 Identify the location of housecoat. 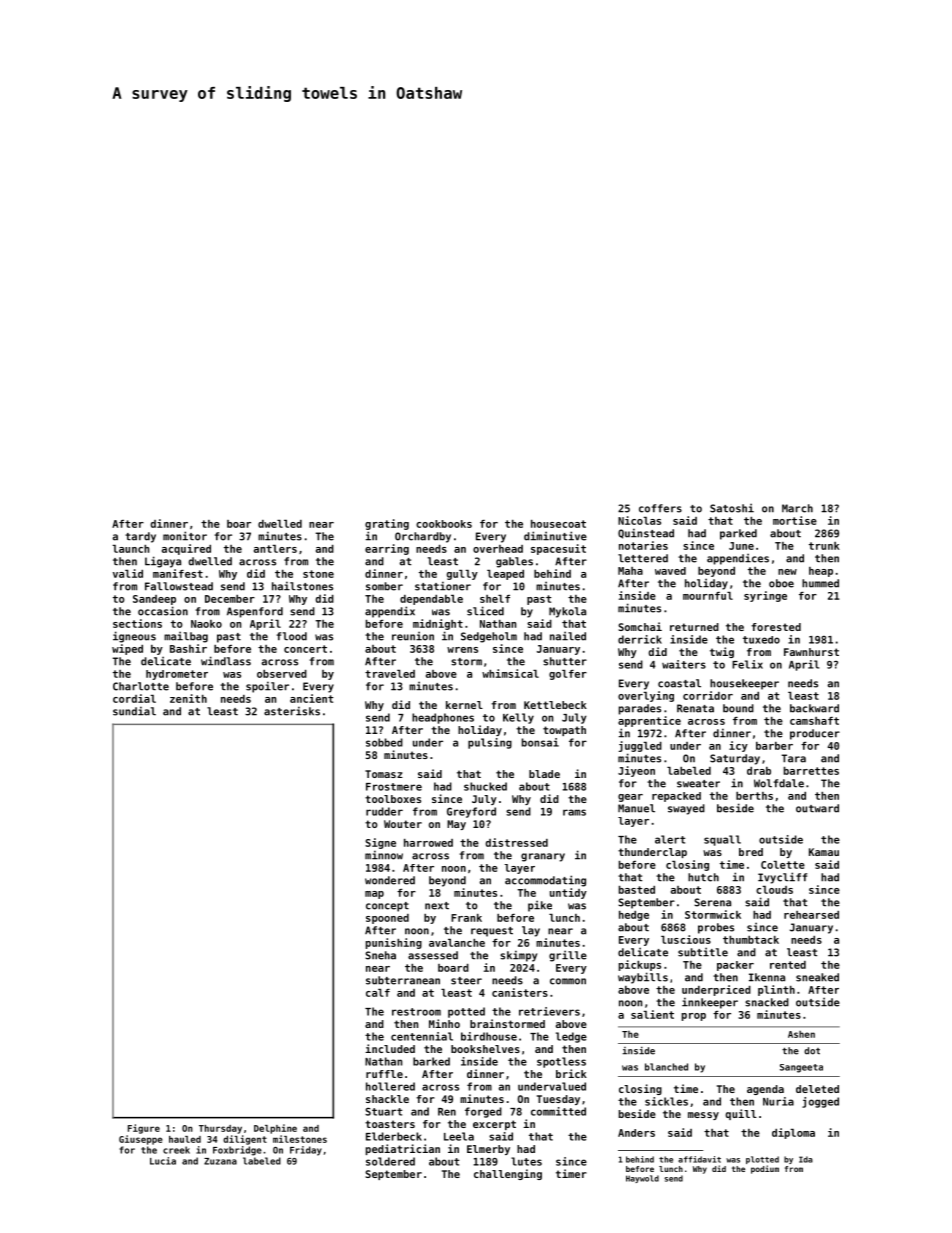
(558, 524).
